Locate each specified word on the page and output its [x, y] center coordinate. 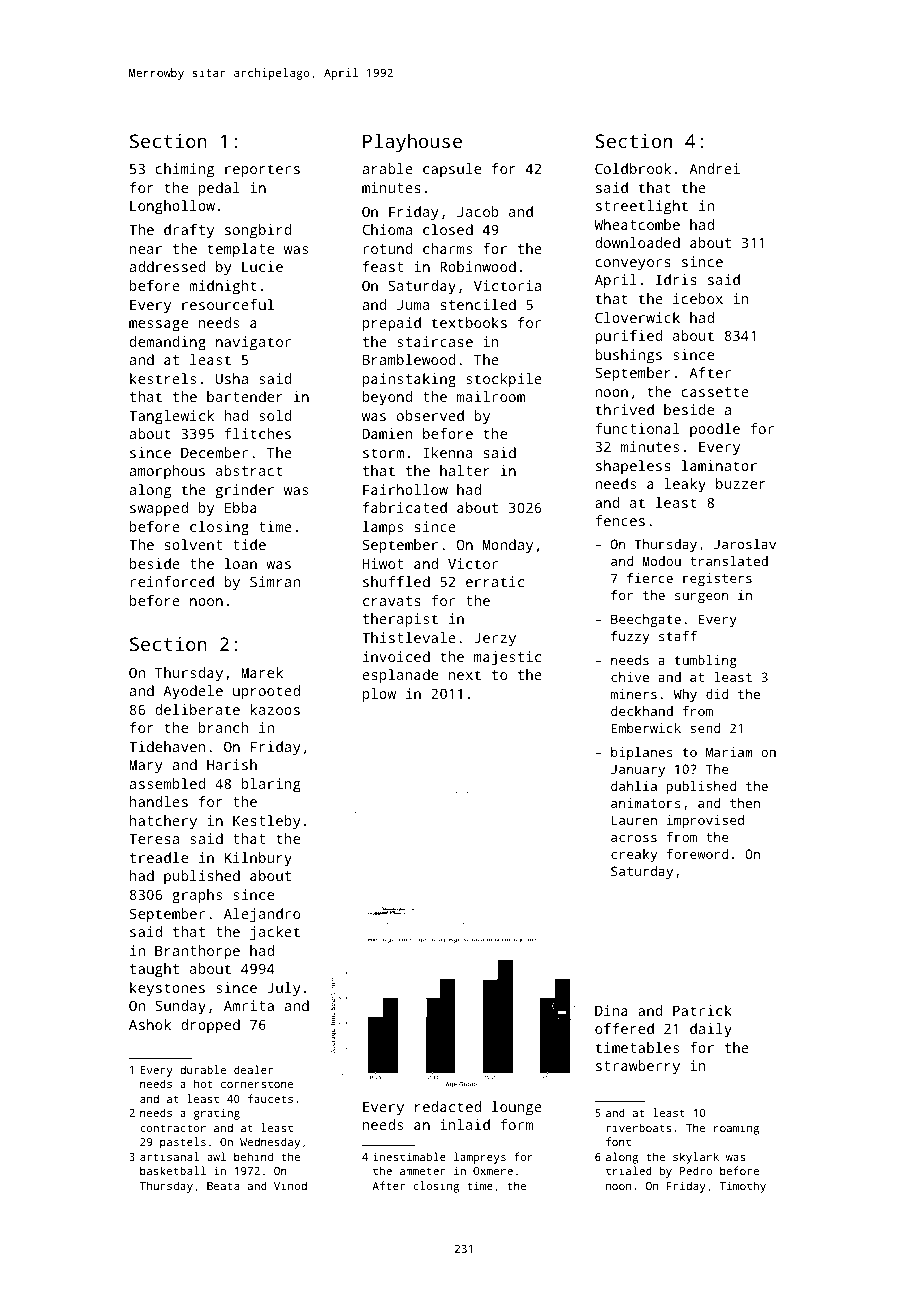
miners [634, 694]
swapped [159, 509]
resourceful [228, 304]
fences [620, 520]
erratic [495, 581]
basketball [173, 1170]
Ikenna [447, 452]
